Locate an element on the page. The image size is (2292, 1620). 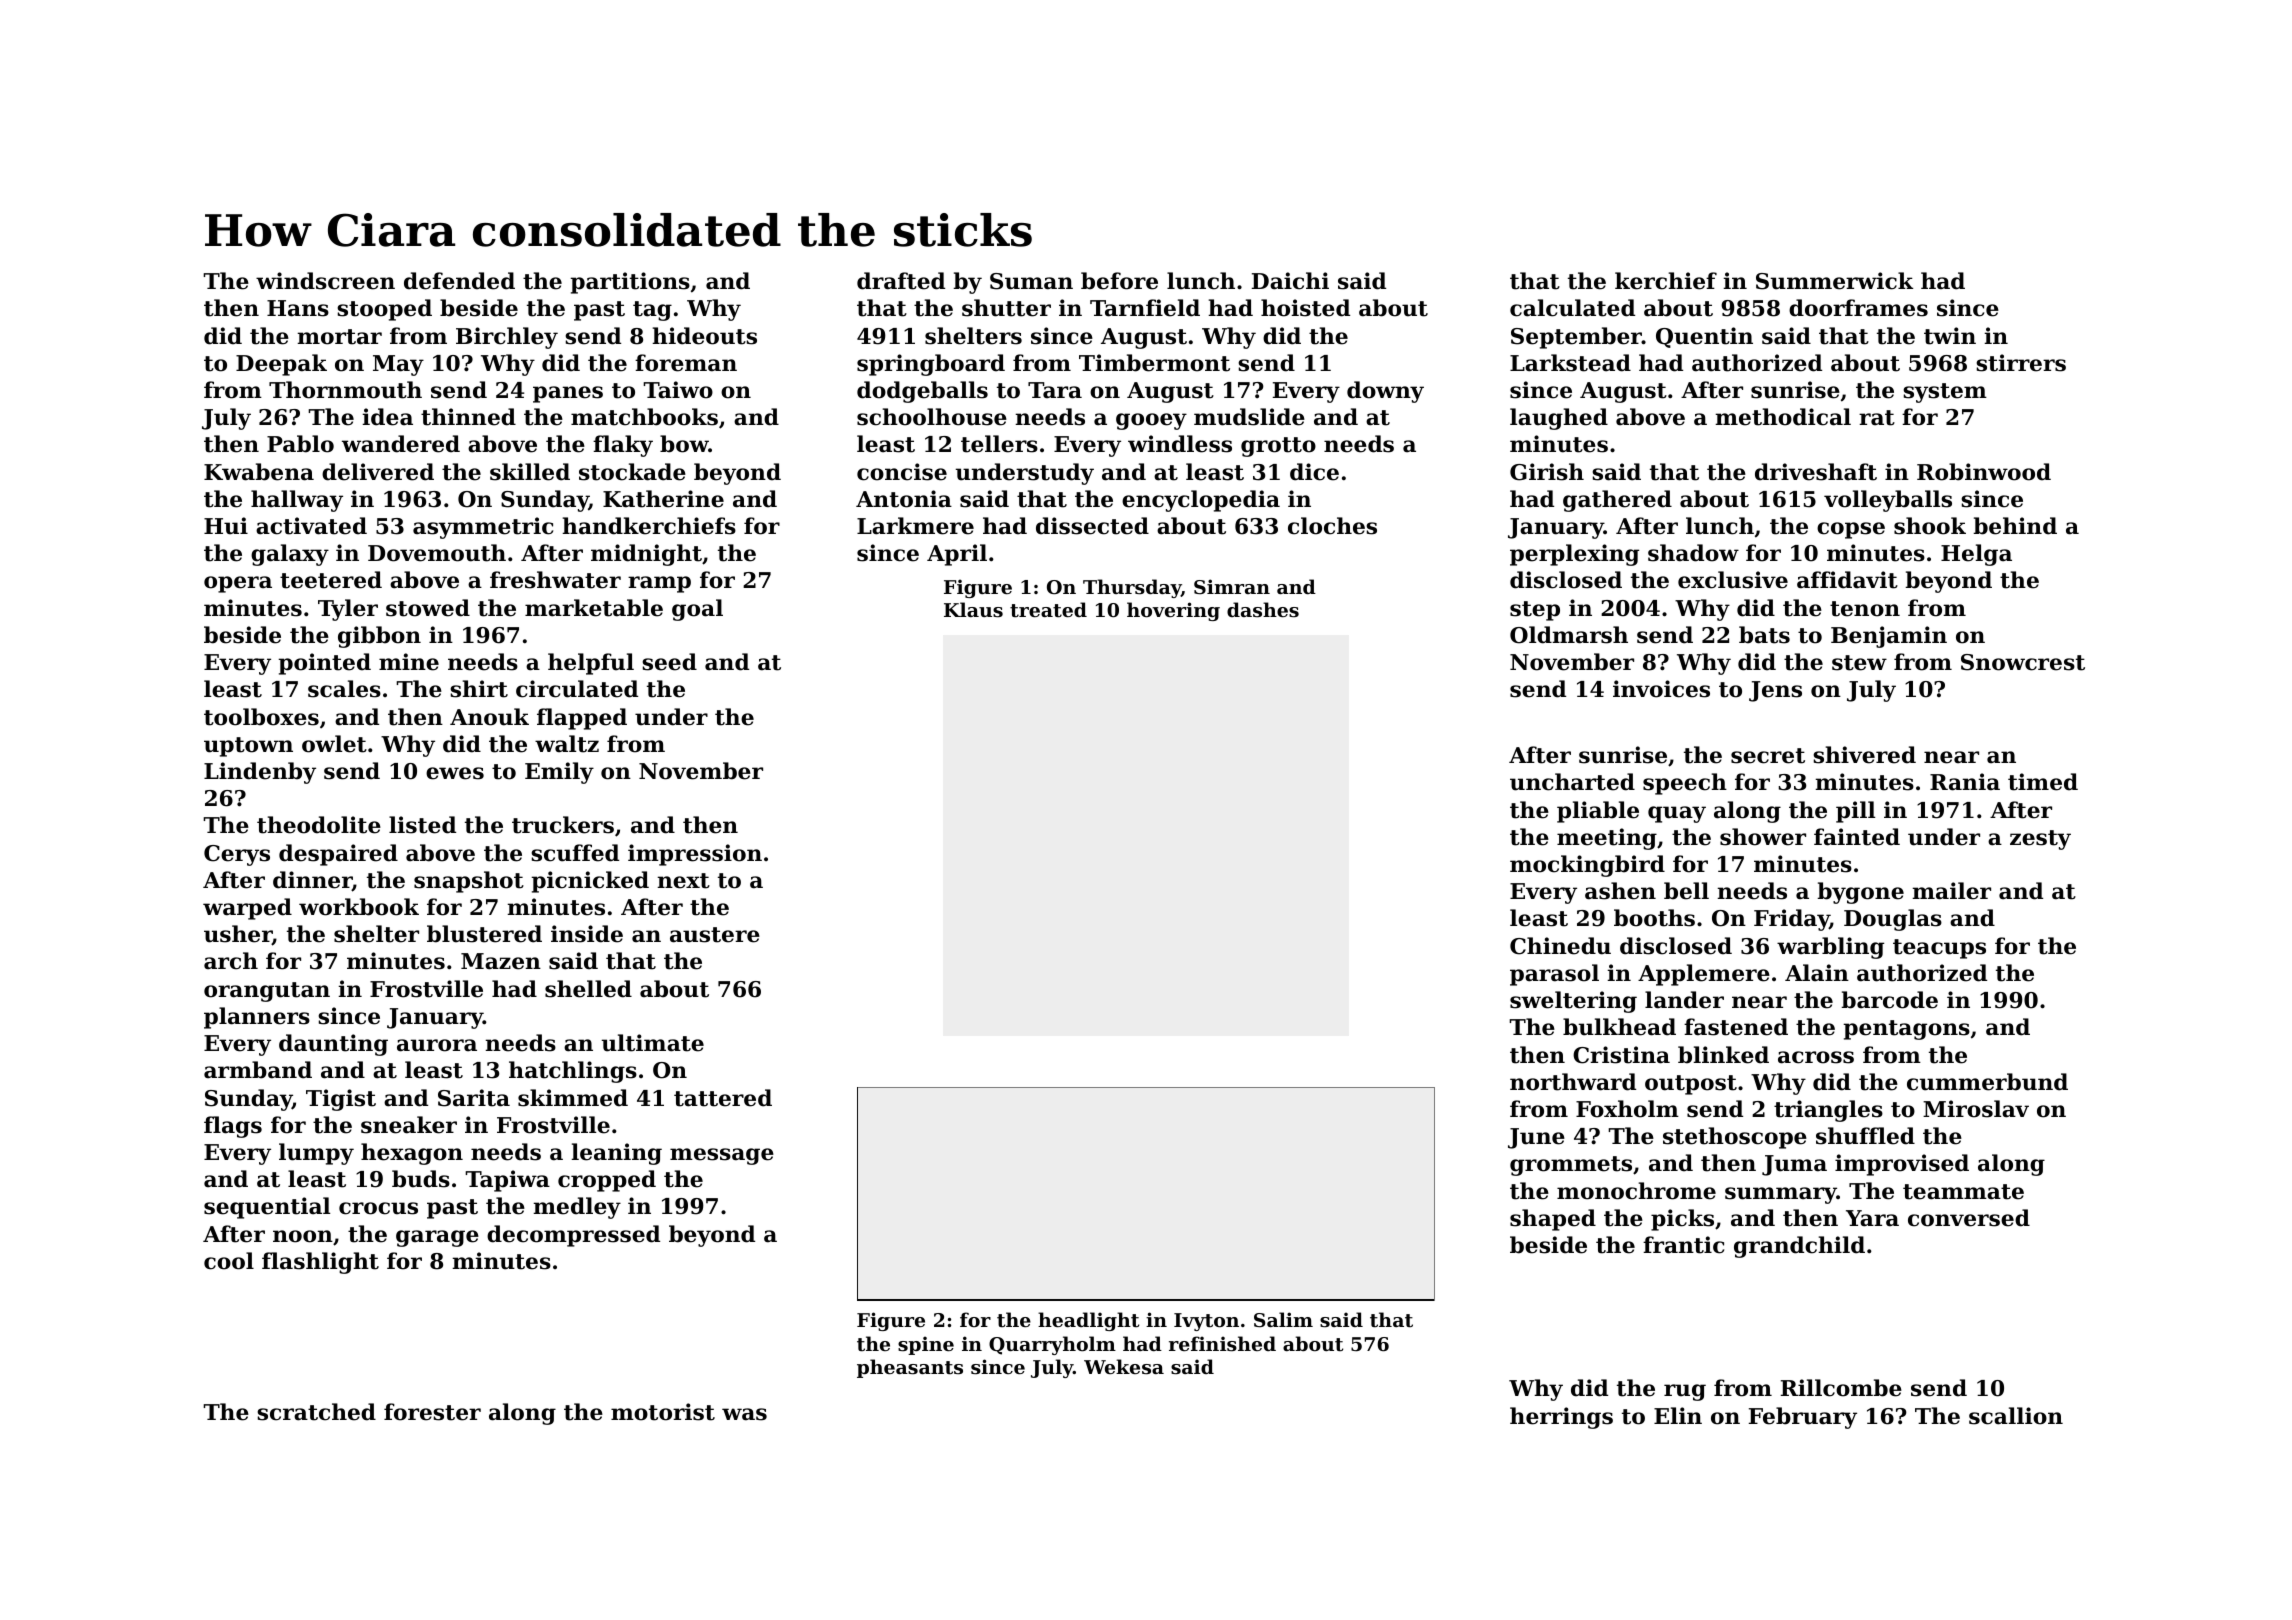
dodgeballs is located at coordinates (922, 392).
